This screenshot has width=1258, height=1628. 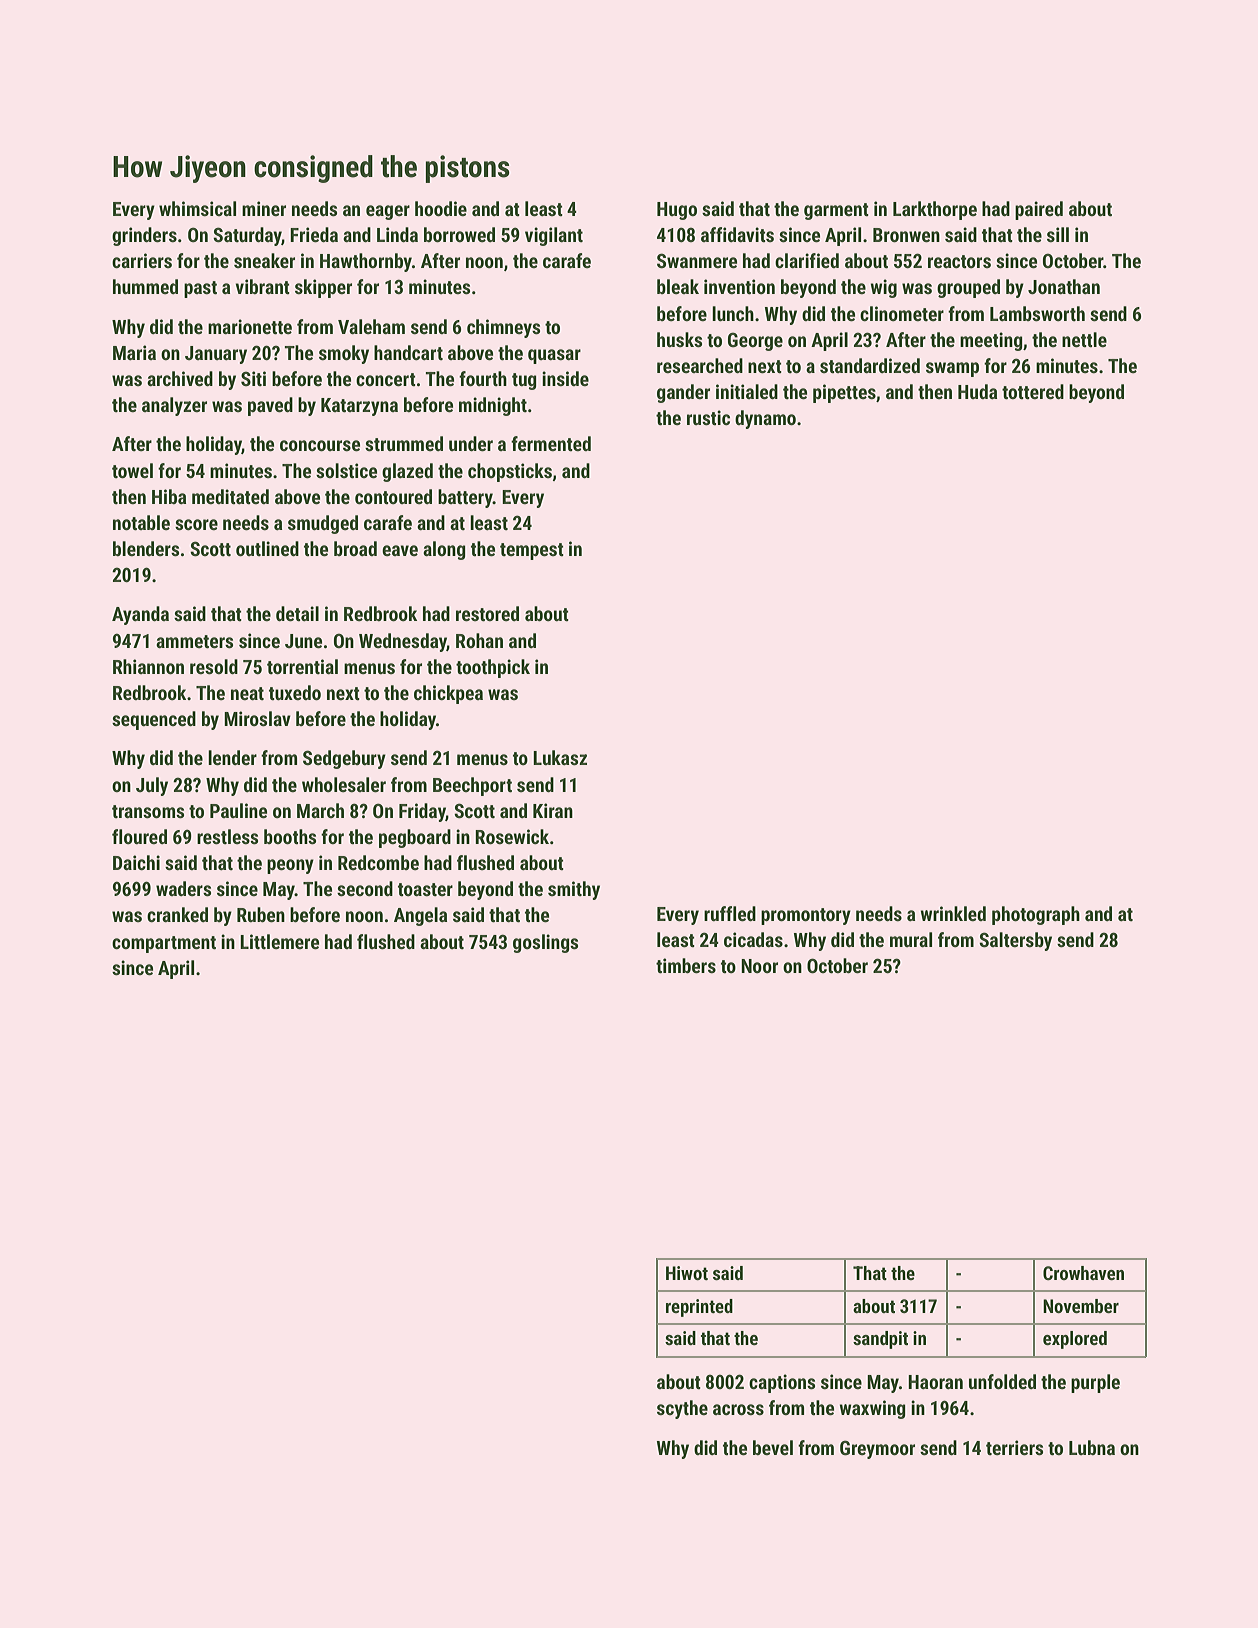 What do you see at coordinates (279, 941) in the screenshot?
I see `Littlemere` at bounding box center [279, 941].
